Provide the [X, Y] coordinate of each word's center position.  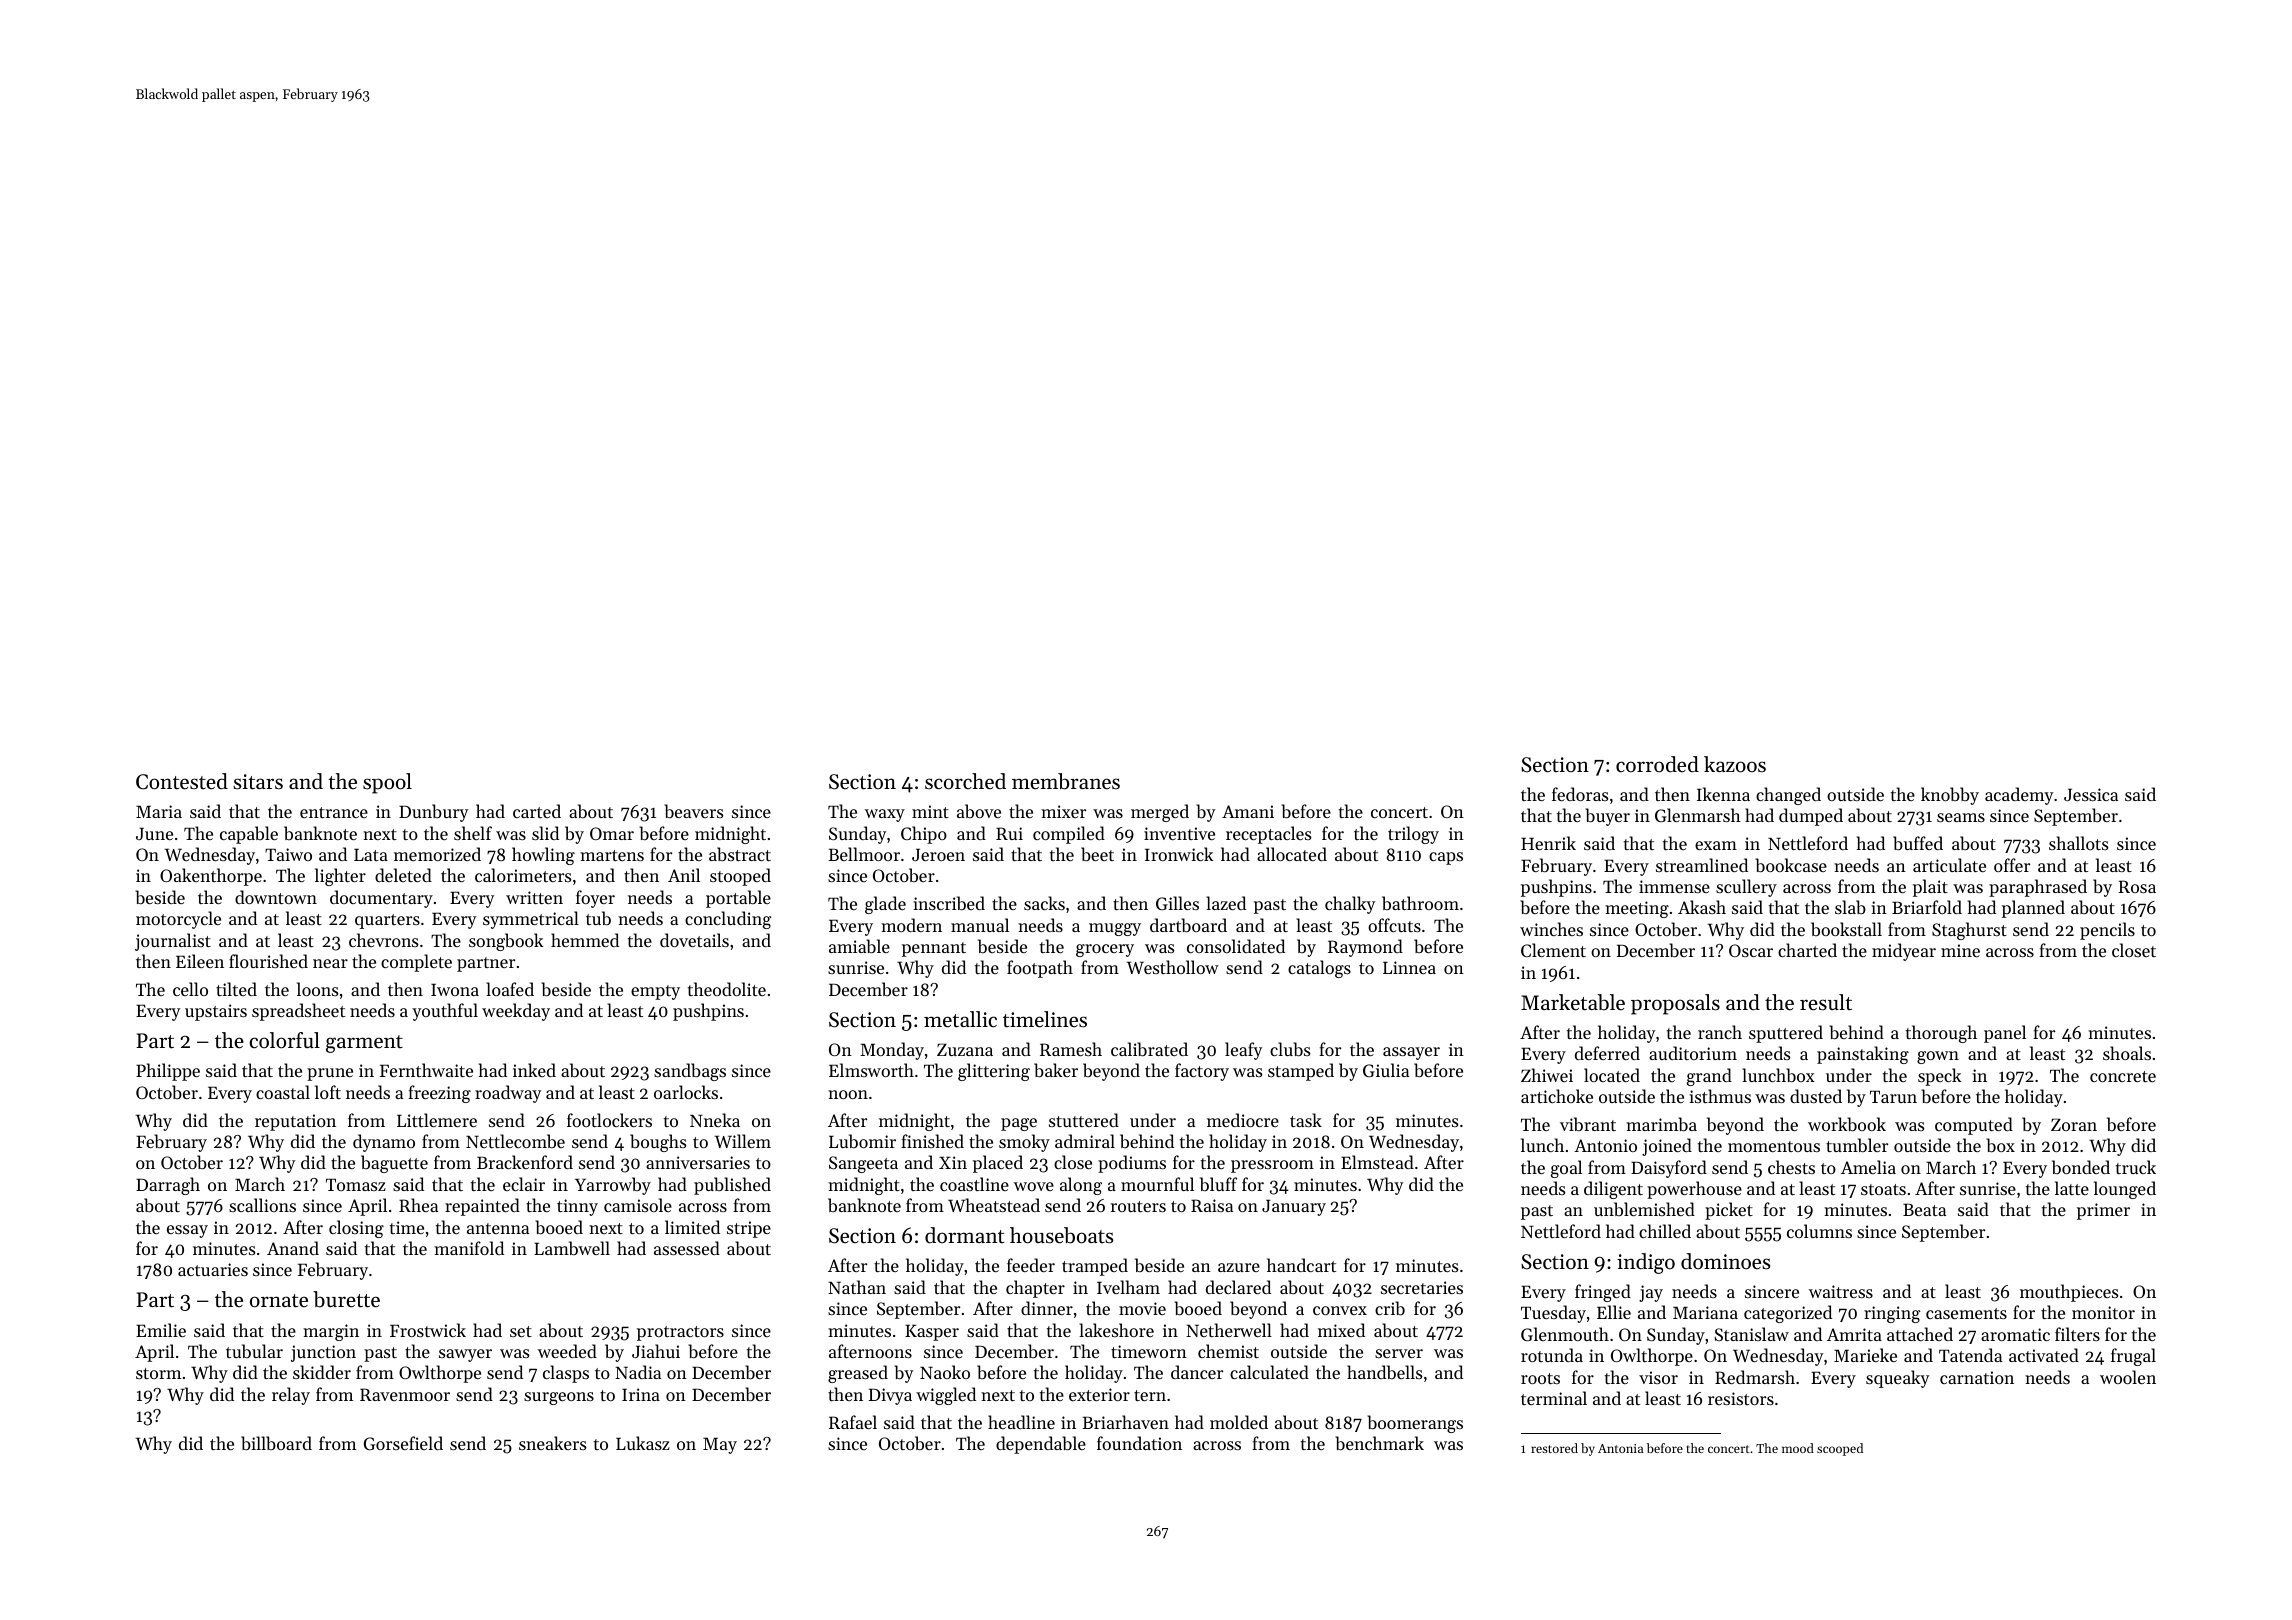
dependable [1041, 1445]
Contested [182, 781]
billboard [276, 1443]
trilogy [1413, 835]
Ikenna [1723, 794]
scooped [1840, 1449]
